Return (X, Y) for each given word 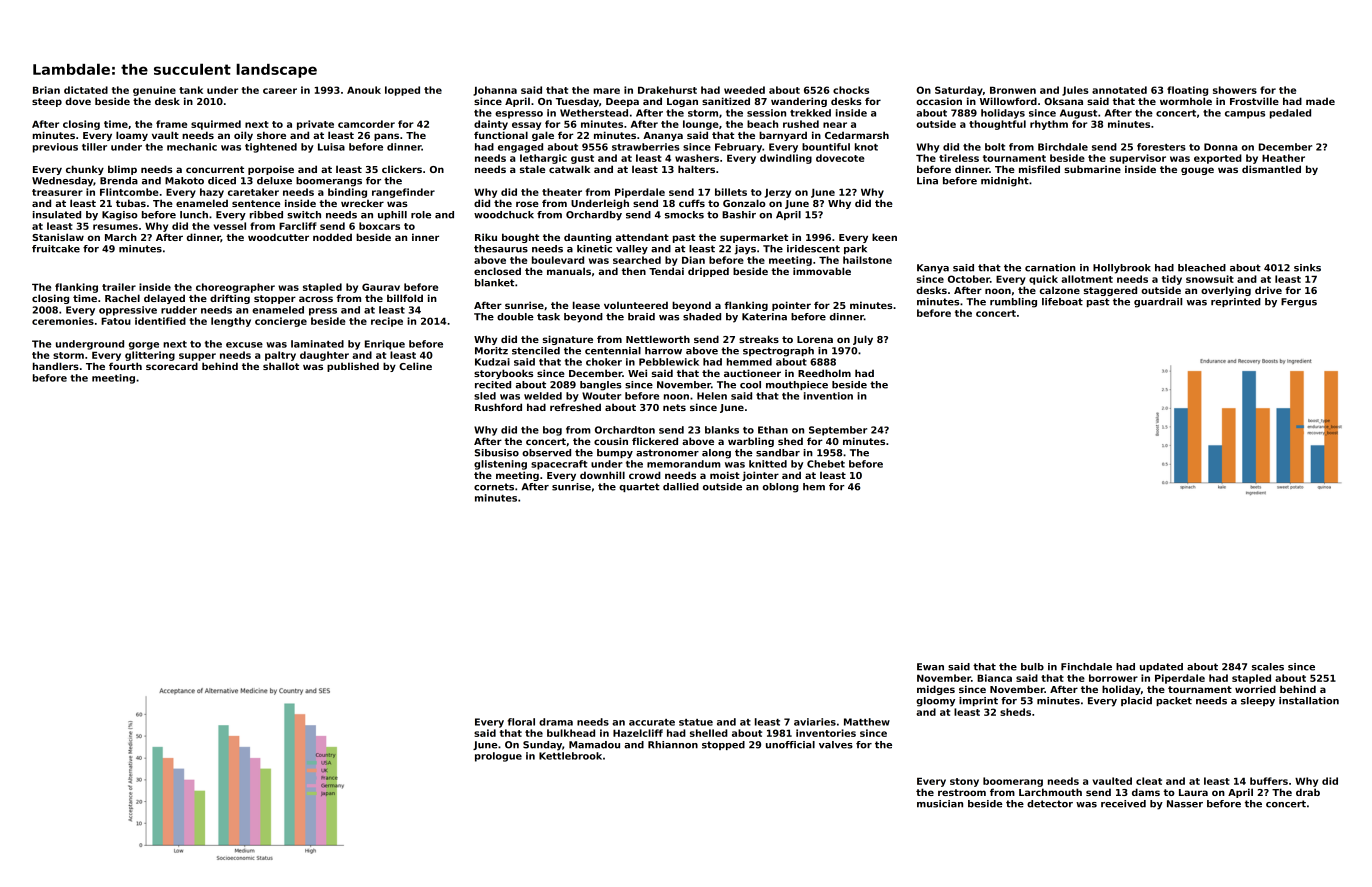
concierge (281, 322)
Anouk (364, 90)
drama (556, 722)
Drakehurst (667, 90)
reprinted (1236, 302)
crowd (645, 475)
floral (521, 722)
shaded (702, 317)
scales (1268, 667)
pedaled (1290, 114)
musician (940, 804)
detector (1050, 804)
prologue (498, 757)
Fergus (1299, 303)
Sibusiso (497, 453)
